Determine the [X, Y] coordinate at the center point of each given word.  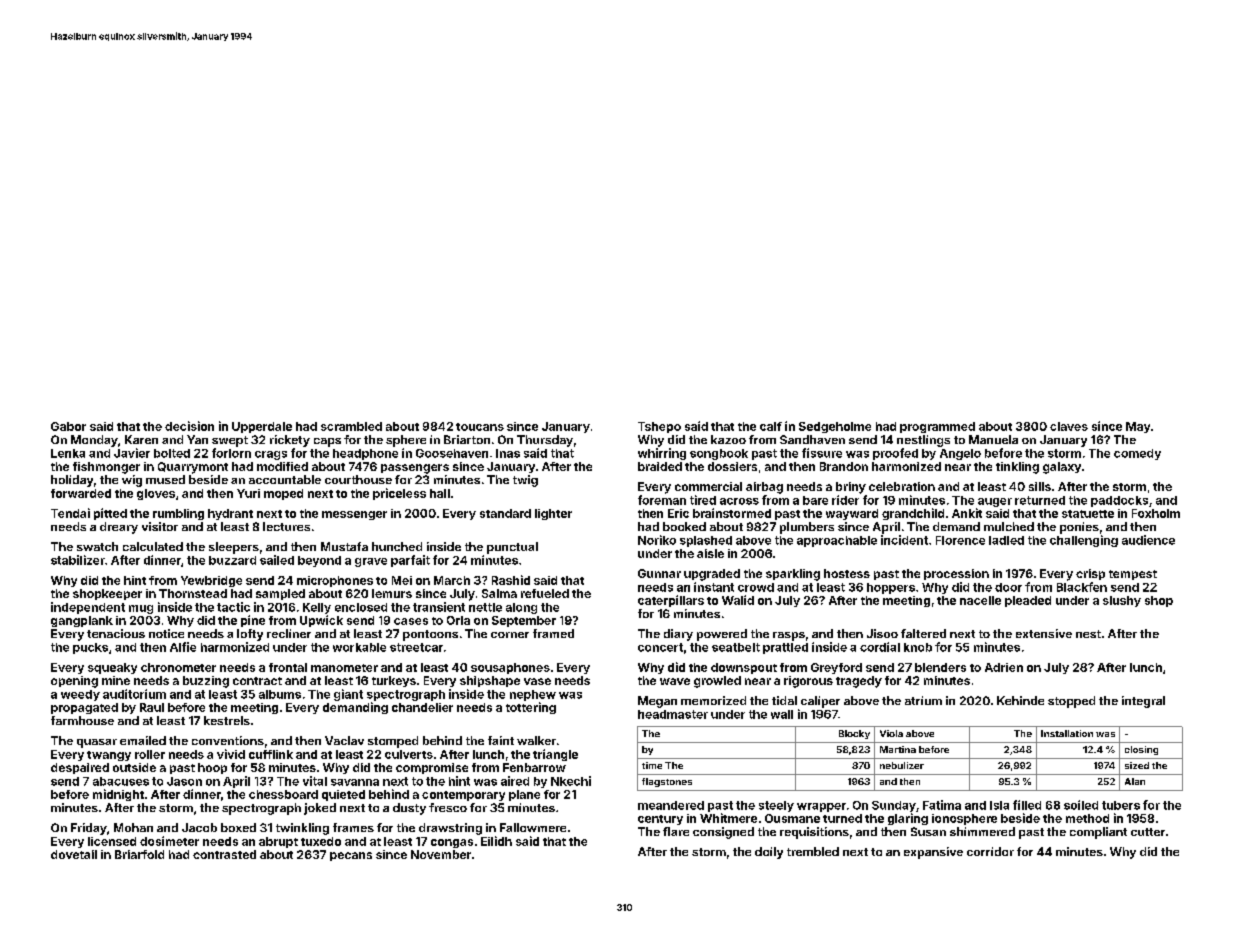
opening [74, 682]
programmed [937, 427]
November [441, 854]
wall [782, 714]
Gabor [68, 426]
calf [771, 426]
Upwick [321, 621]
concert [660, 647]
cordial [880, 647]
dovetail [74, 854]
